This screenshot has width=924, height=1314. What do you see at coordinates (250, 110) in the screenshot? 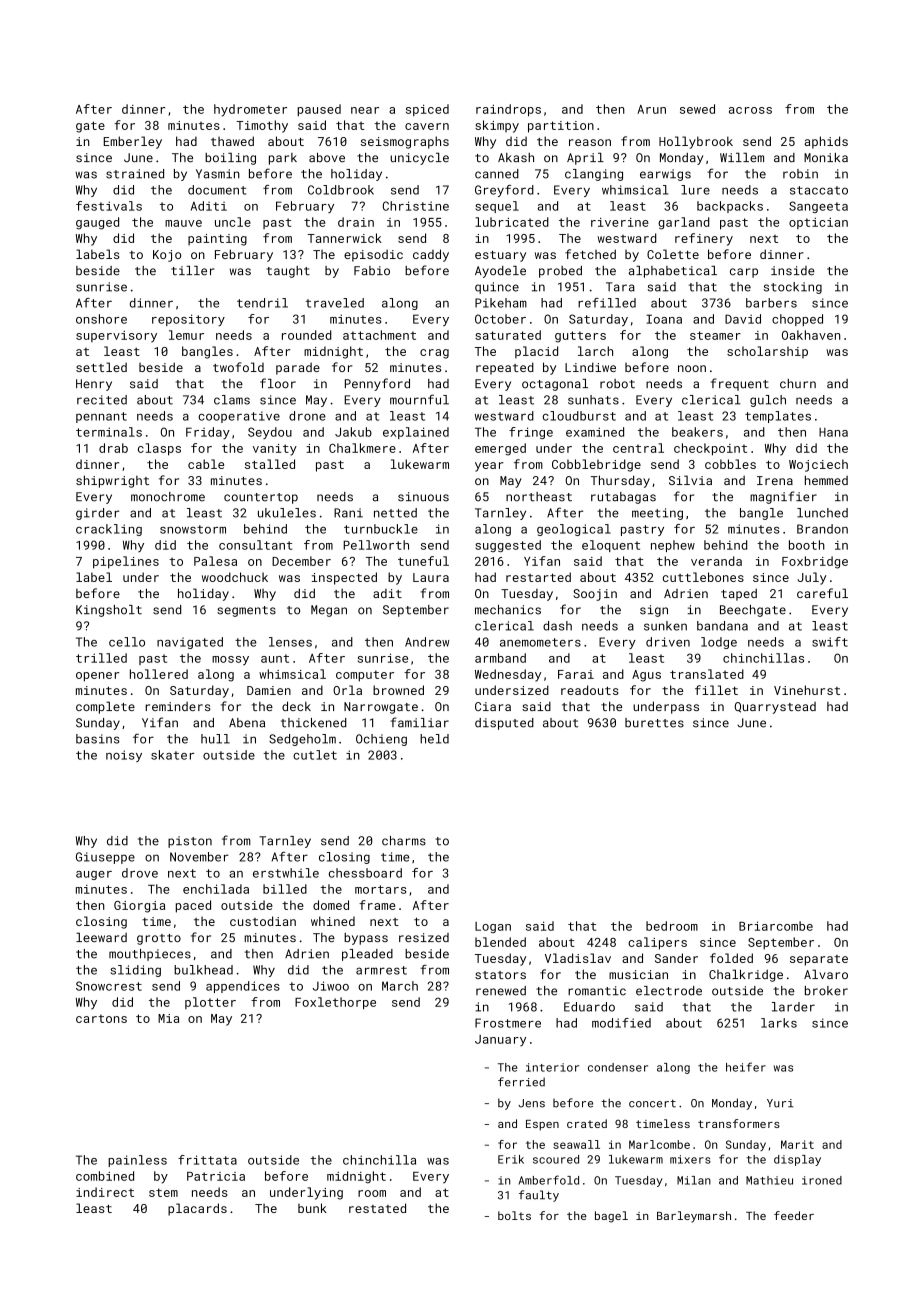
I see `hydrometer` at bounding box center [250, 110].
